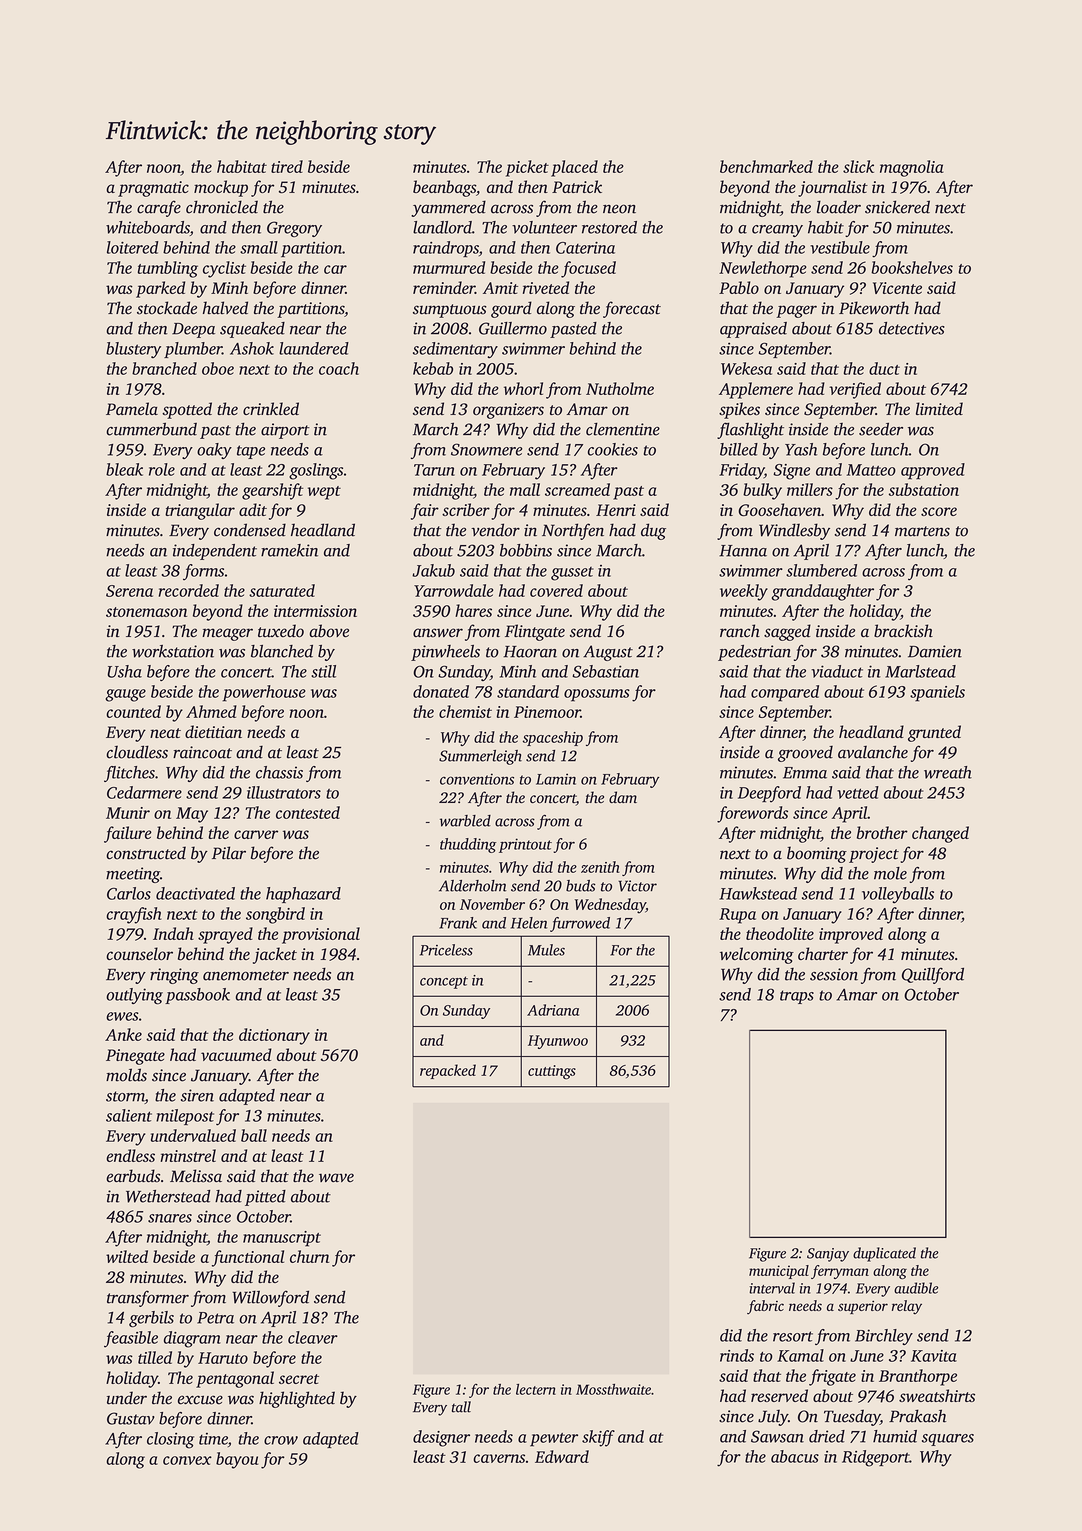  What do you see at coordinates (170, 1440) in the screenshot?
I see `closing` at bounding box center [170, 1440].
